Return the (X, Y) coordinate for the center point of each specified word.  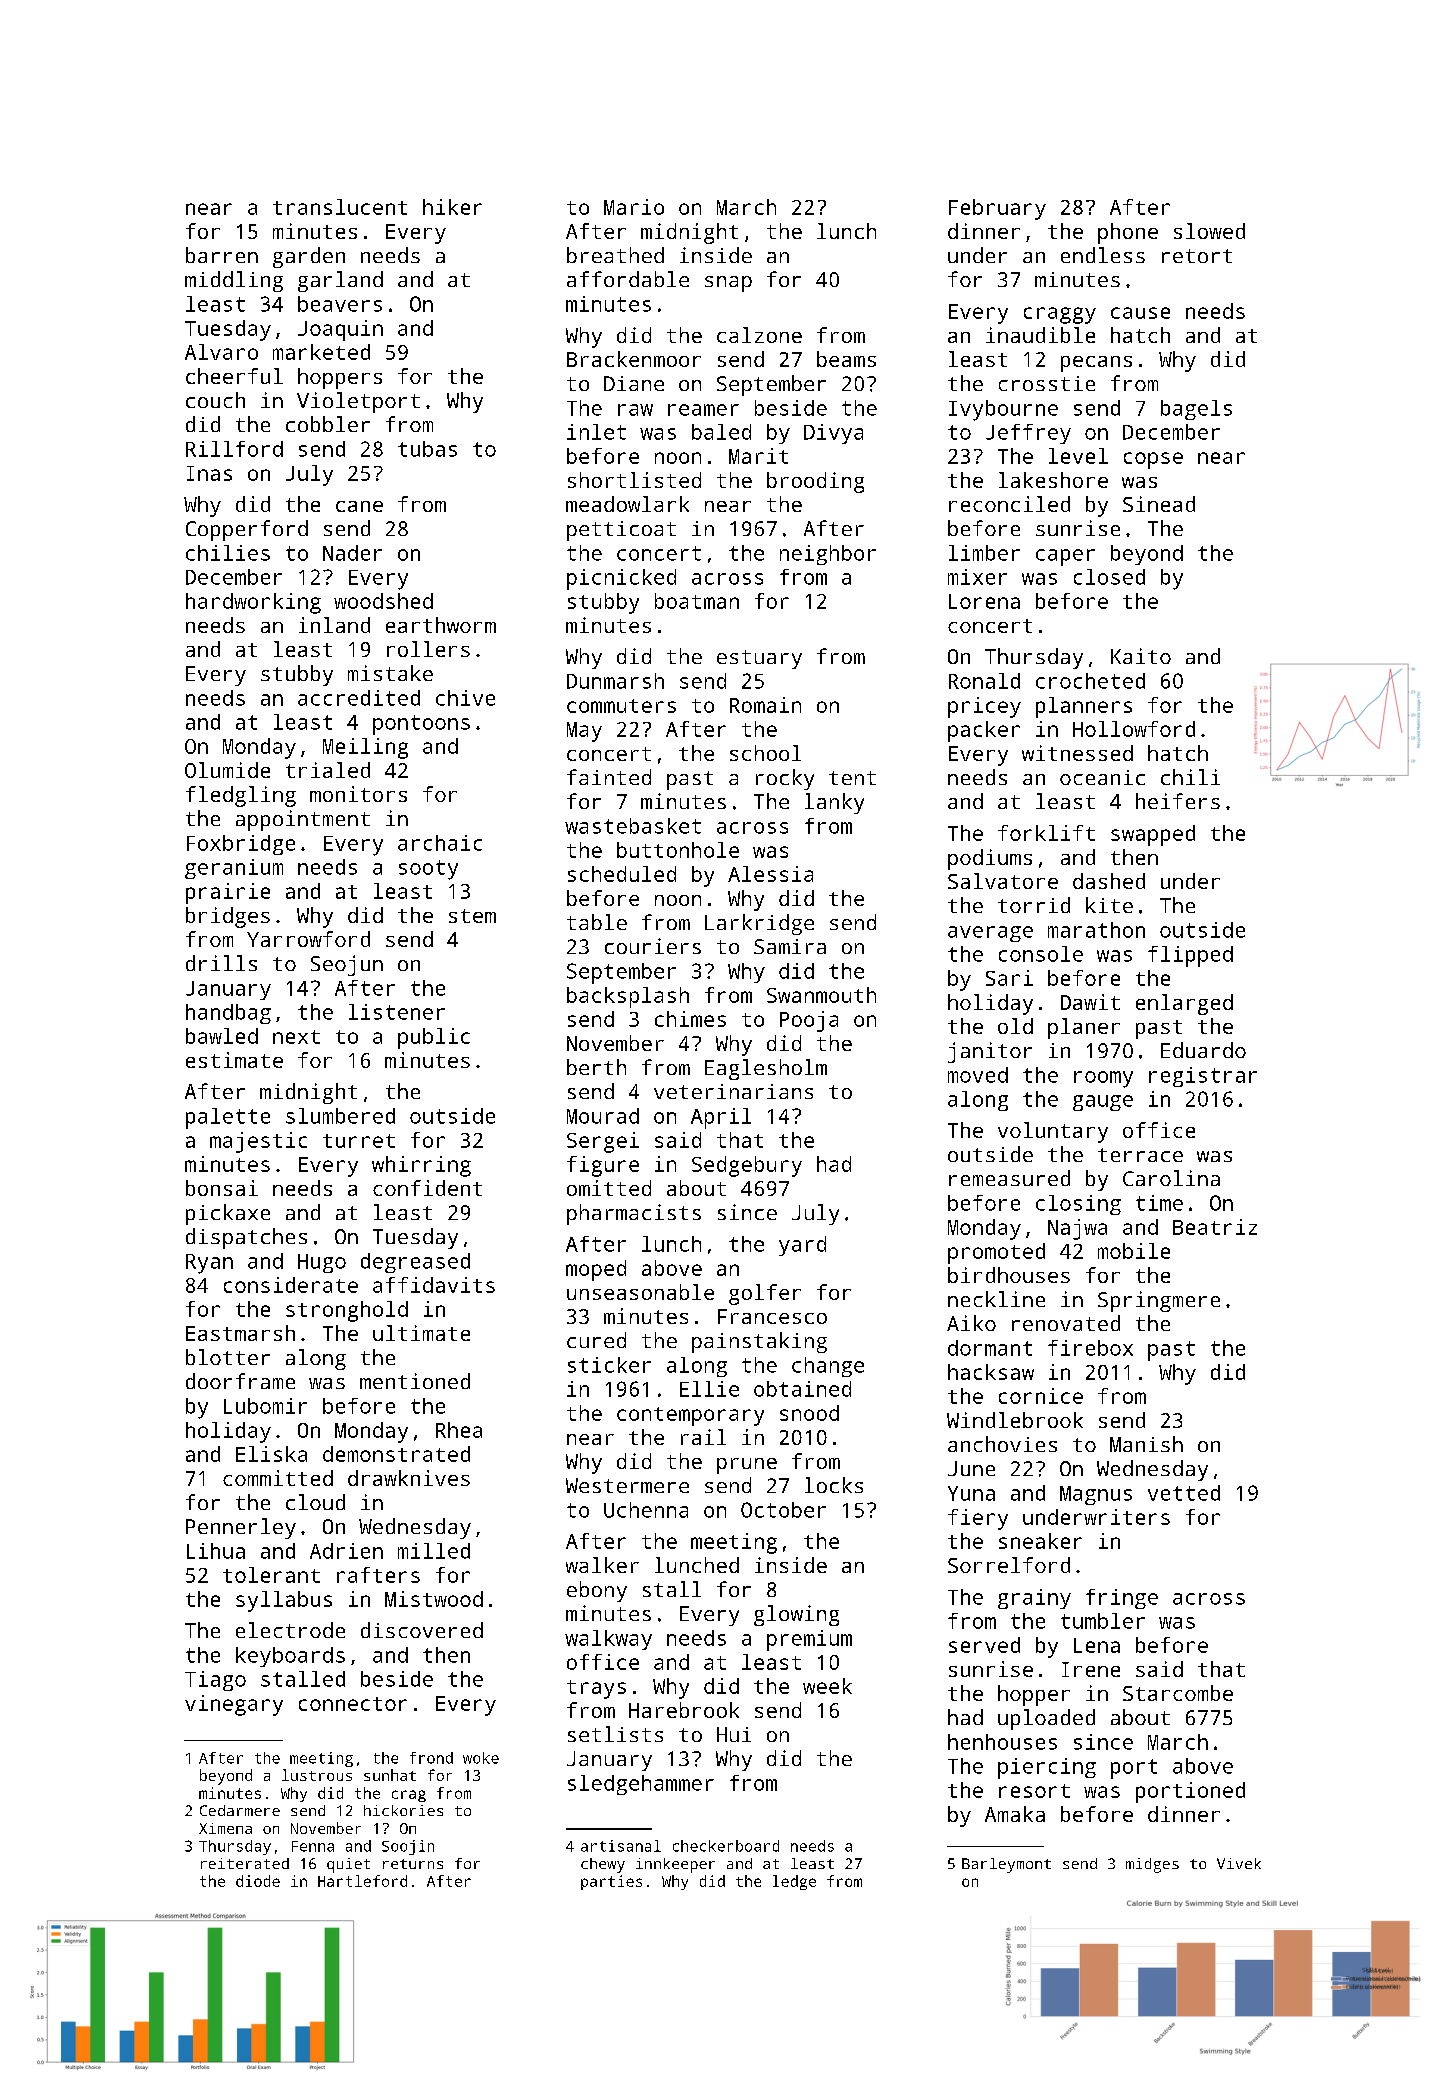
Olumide (227, 770)
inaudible (1040, 335)
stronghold (347, 1311)
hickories (403, 1810)
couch (215, 400)
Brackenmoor (634, 359)
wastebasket (633, 826)
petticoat (621, 531)
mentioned (415, 1381)
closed (1109, 577)
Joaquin (340, 330)
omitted (609, 1188)
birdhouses (1009, 1275)
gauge (1103, 1103)
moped (596, 1270)
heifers (1178, 801)
